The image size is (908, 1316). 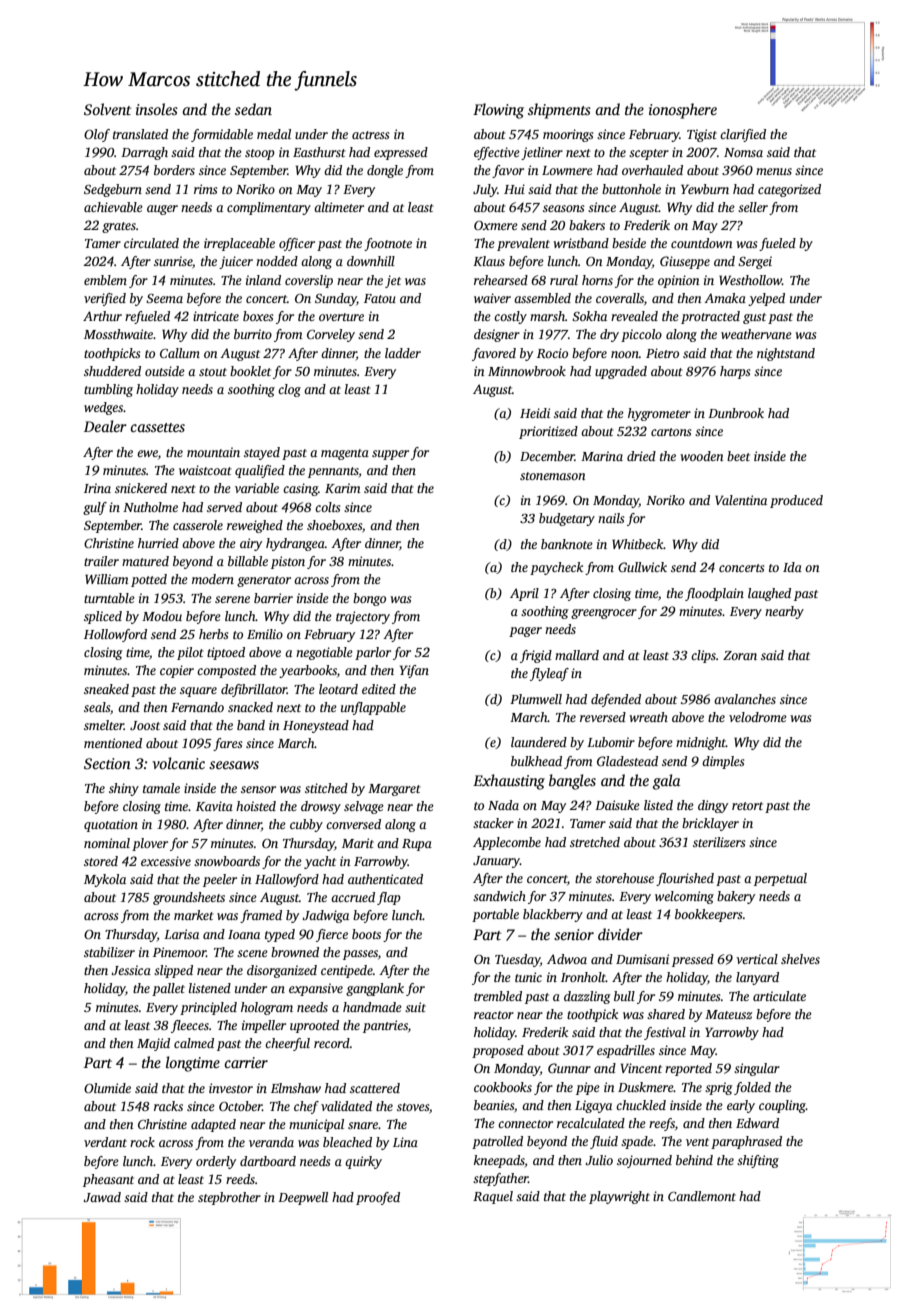 What do you see at coordinates (262, 453) in the screenshot?
I see `stayed` at bounding box center [262, 453].
